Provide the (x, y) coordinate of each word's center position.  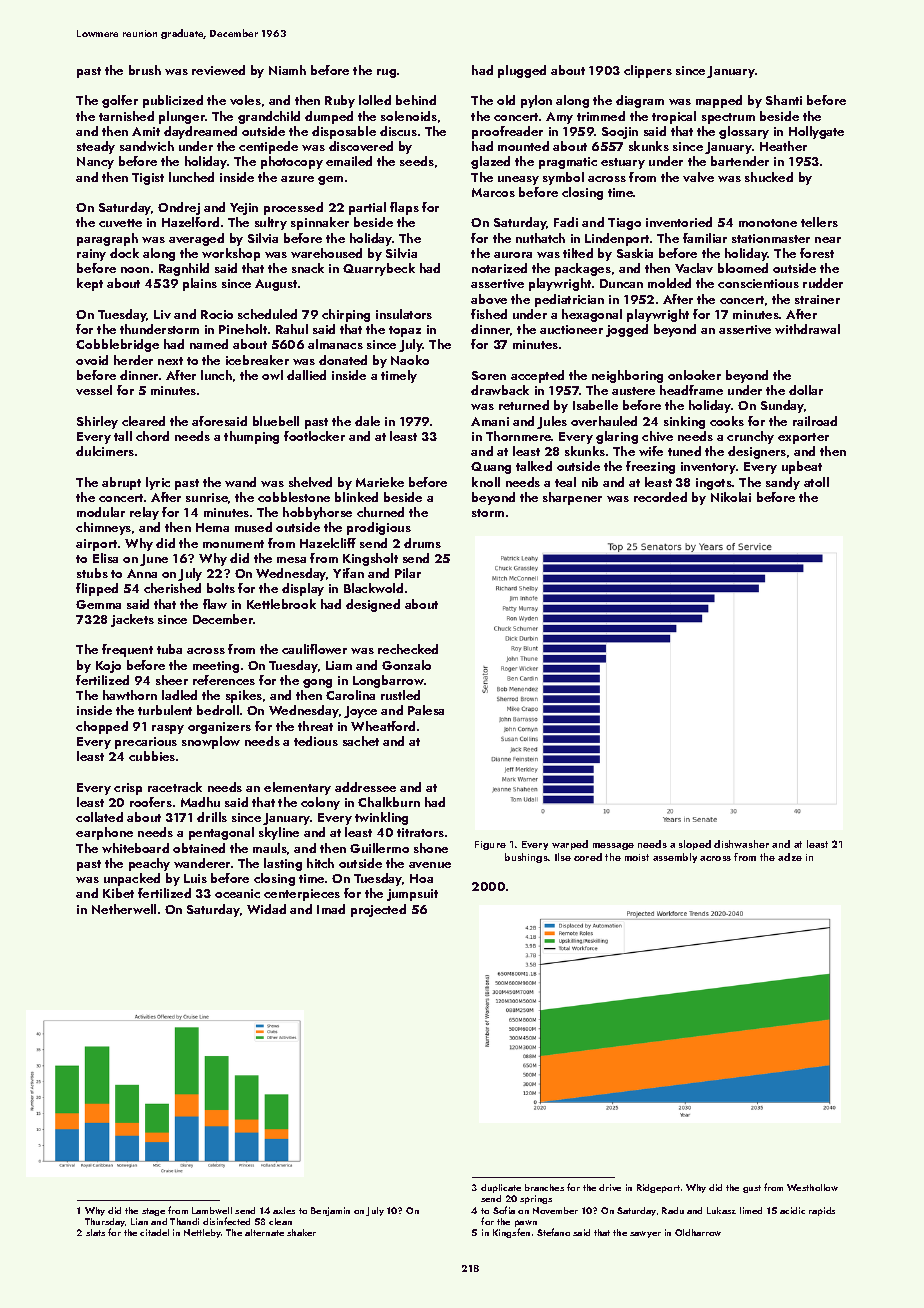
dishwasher (741, 844)
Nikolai (731, 497)
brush (145, 70)
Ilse (563, 857)
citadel (154, 1232)
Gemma (98, 604)
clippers (648, 71)
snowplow (211, 742)
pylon (536, 101)
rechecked (408, 649)
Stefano (553, 1232)
